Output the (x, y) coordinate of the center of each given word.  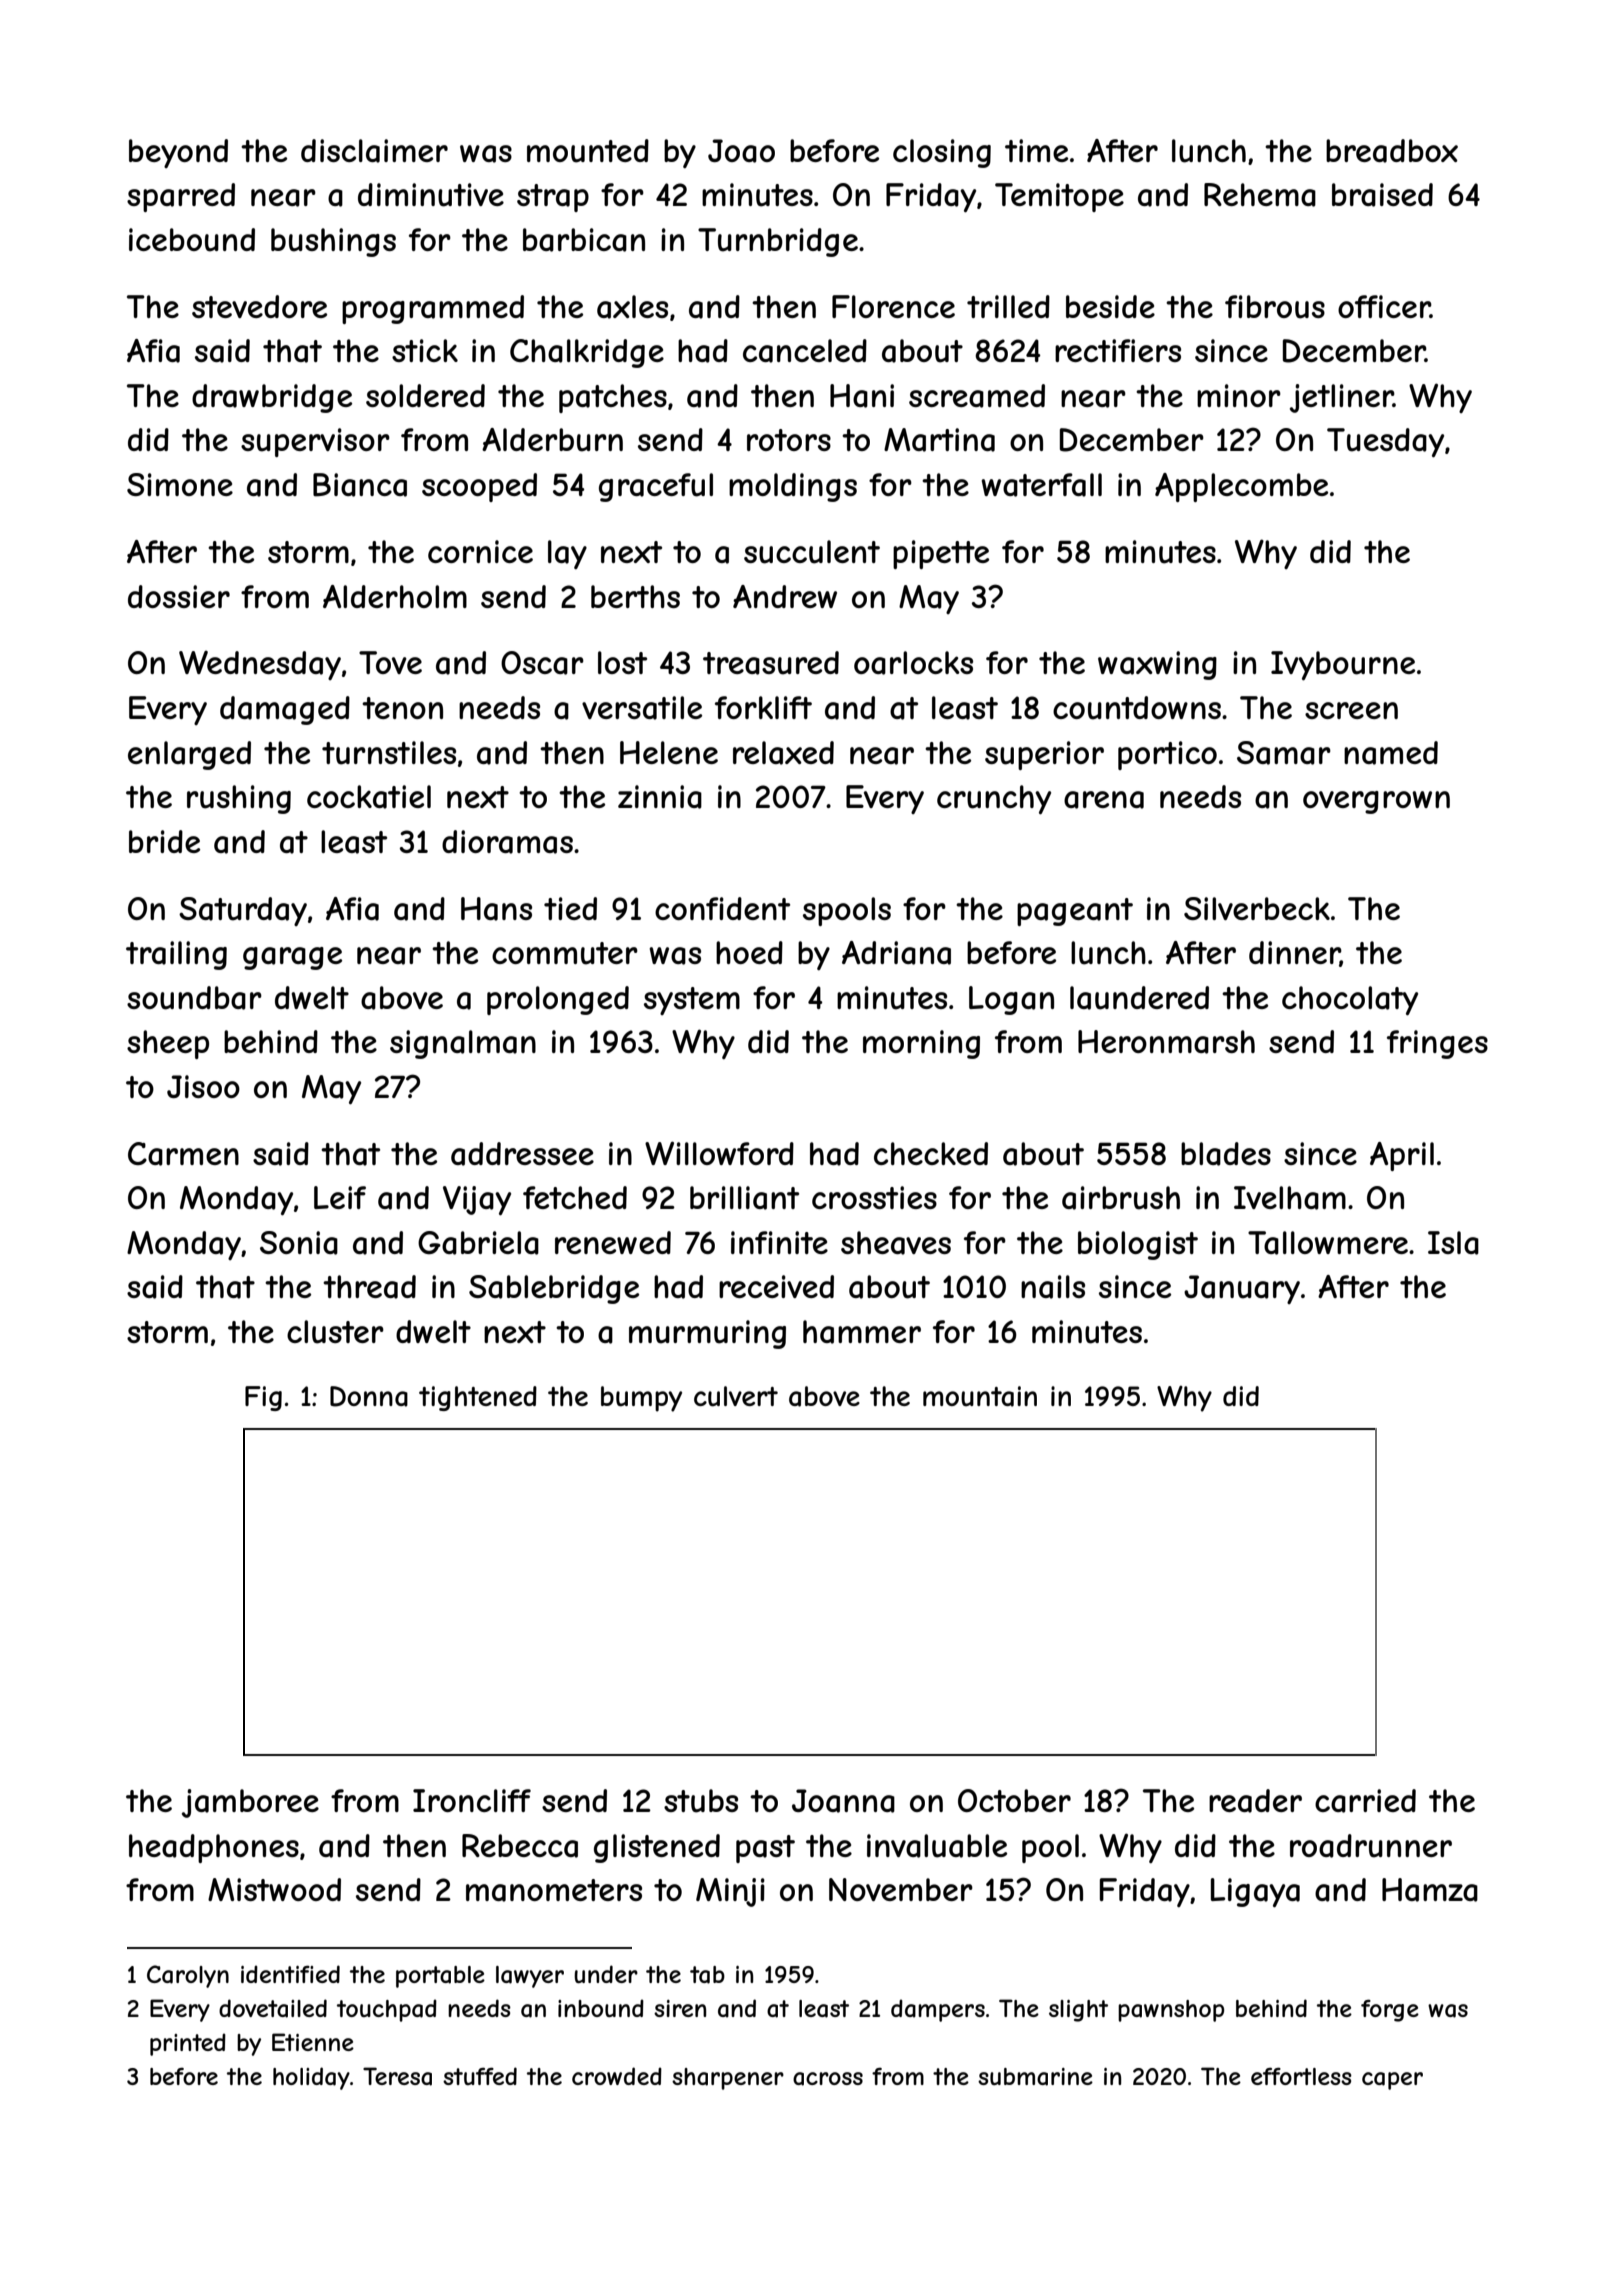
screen (1351, 710)
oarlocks (913, 663)
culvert (736, 1396)
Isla (1453, 1243)
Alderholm (395, 596)
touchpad (387, 2010)
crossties (874, 1197)
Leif (340, 1197)
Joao (741, 151)
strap (553, 198)
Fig (263, 1398)
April (1402, 1156)
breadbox (1392, 151)
